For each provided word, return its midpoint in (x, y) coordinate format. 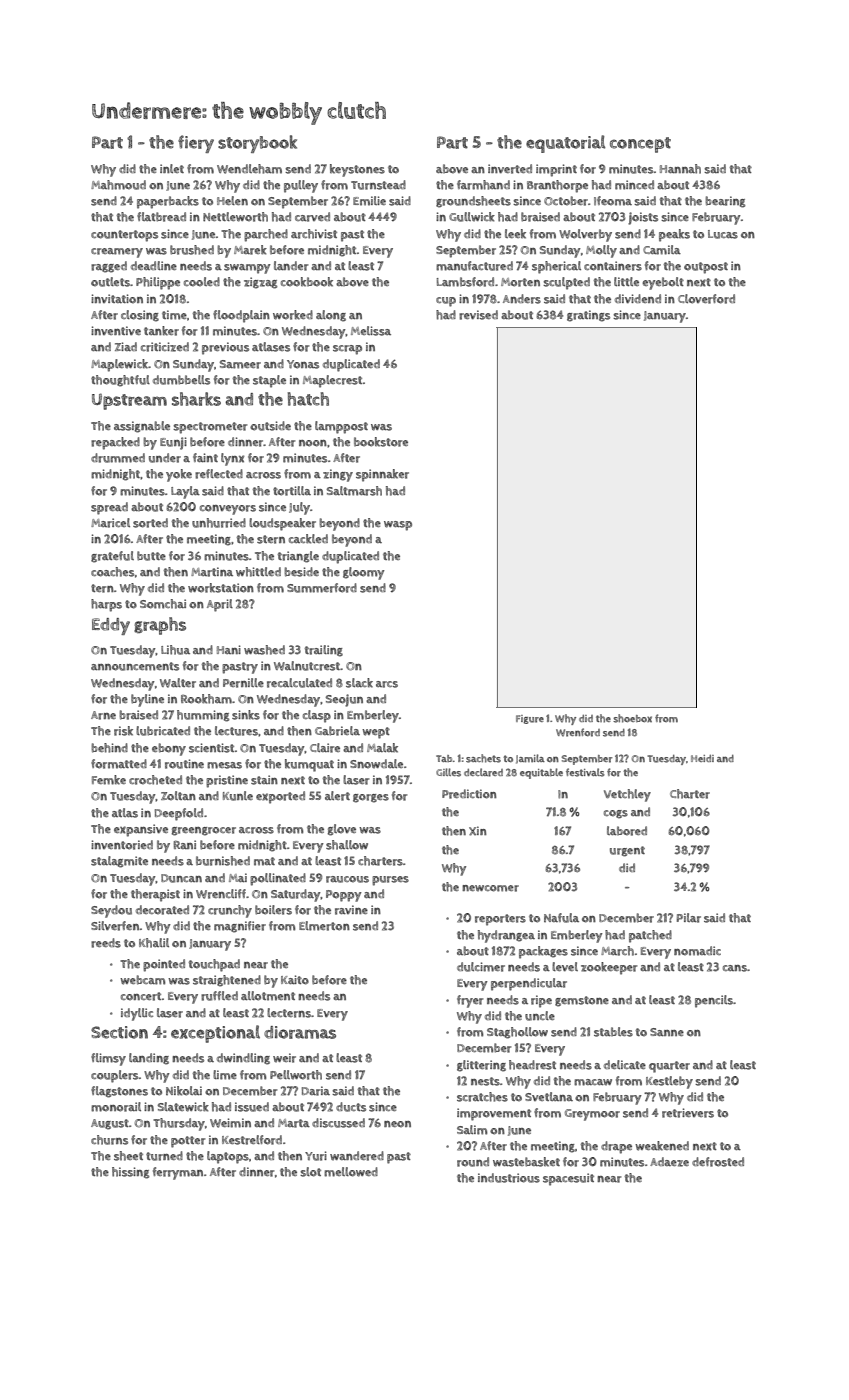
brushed (192, 250)
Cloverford (706, 299)
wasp (398, 526)
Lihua (175, 650)
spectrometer (210, 428)
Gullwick (472, 217)
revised (478, 315)
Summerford (322, 588)
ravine (351, 910)
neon (397, 1124)
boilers (273, 910)
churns (109, 1140)
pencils (714, 1001)
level (565, 966)
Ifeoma (613, 201)
